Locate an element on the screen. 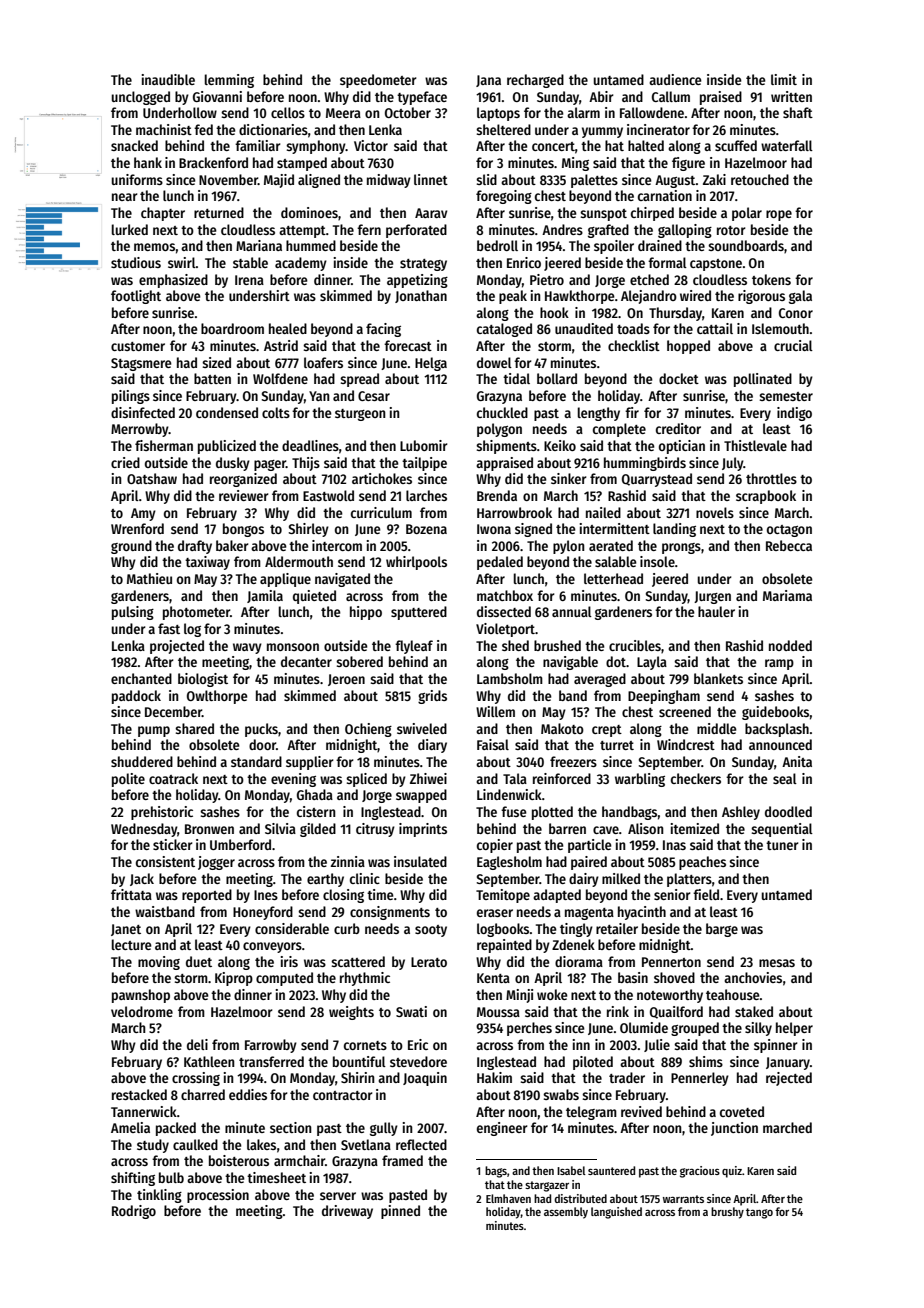  retouched is located at coordinates (760, 179).
